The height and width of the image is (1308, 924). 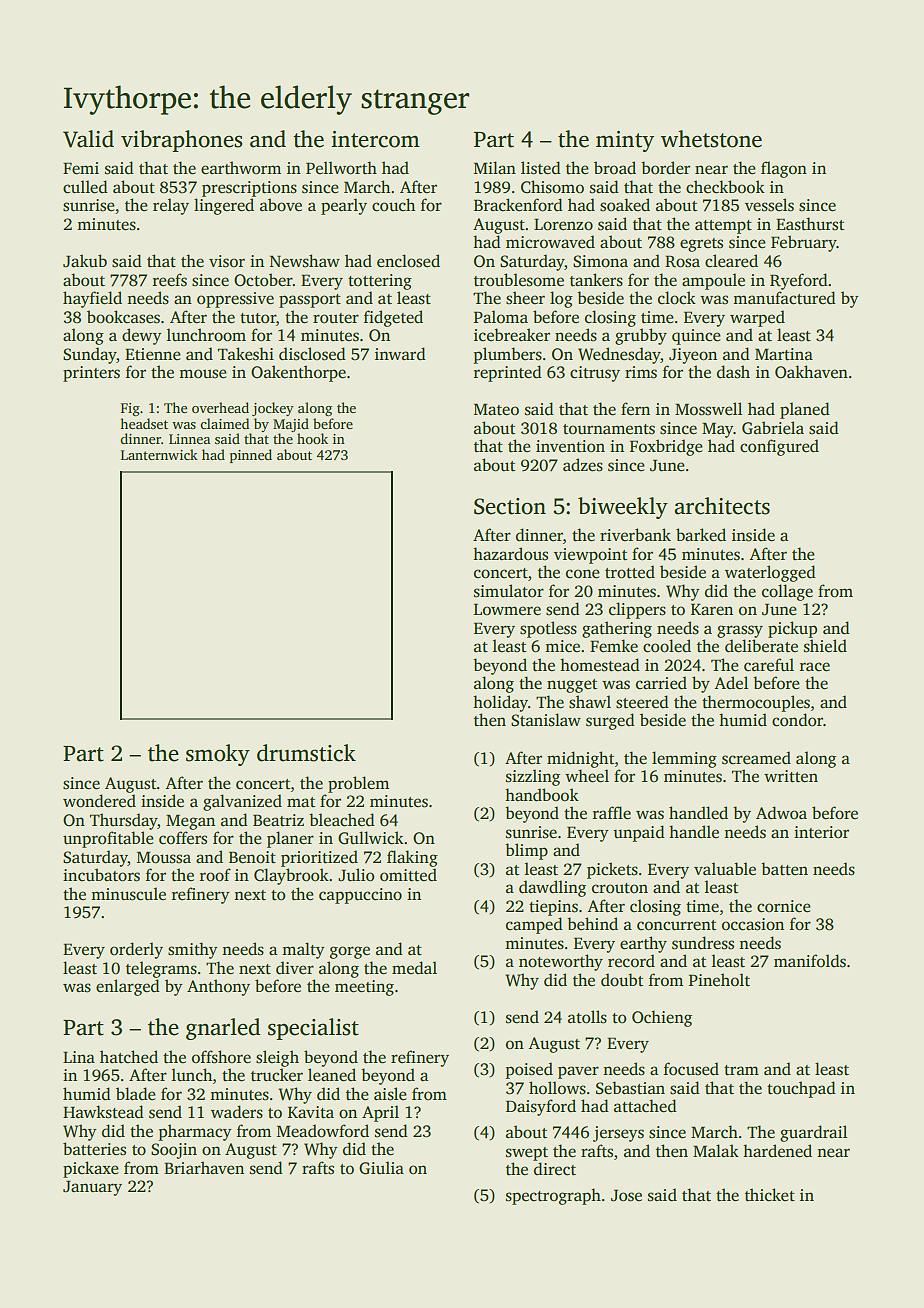 I want to click on omitted, so click(x=408, y=875).
